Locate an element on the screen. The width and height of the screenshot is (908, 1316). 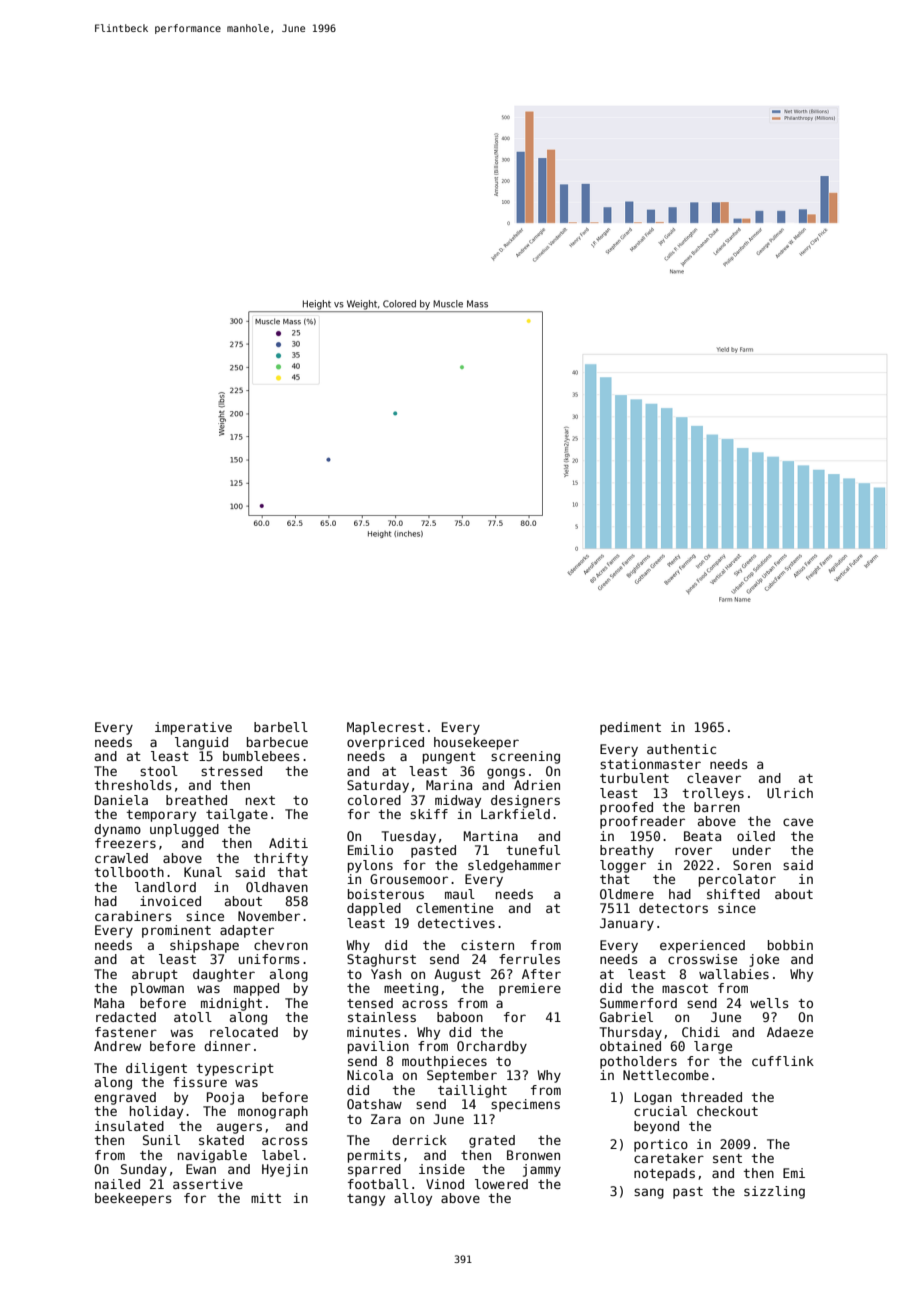
cistern is located at coordinates (487, 945).
